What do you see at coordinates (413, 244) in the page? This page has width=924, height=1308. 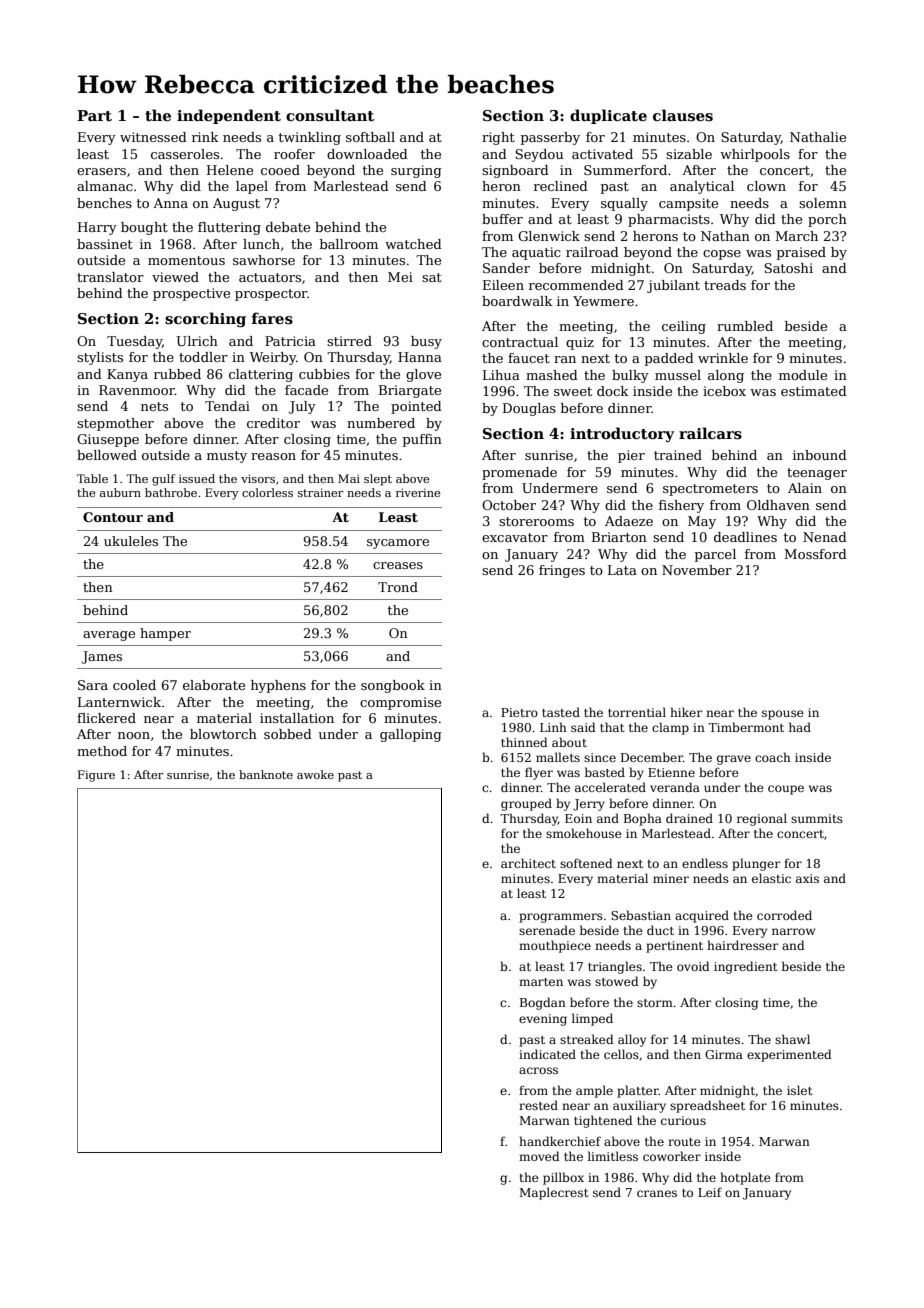 I see `watched` at bounding box center [413, 244].
